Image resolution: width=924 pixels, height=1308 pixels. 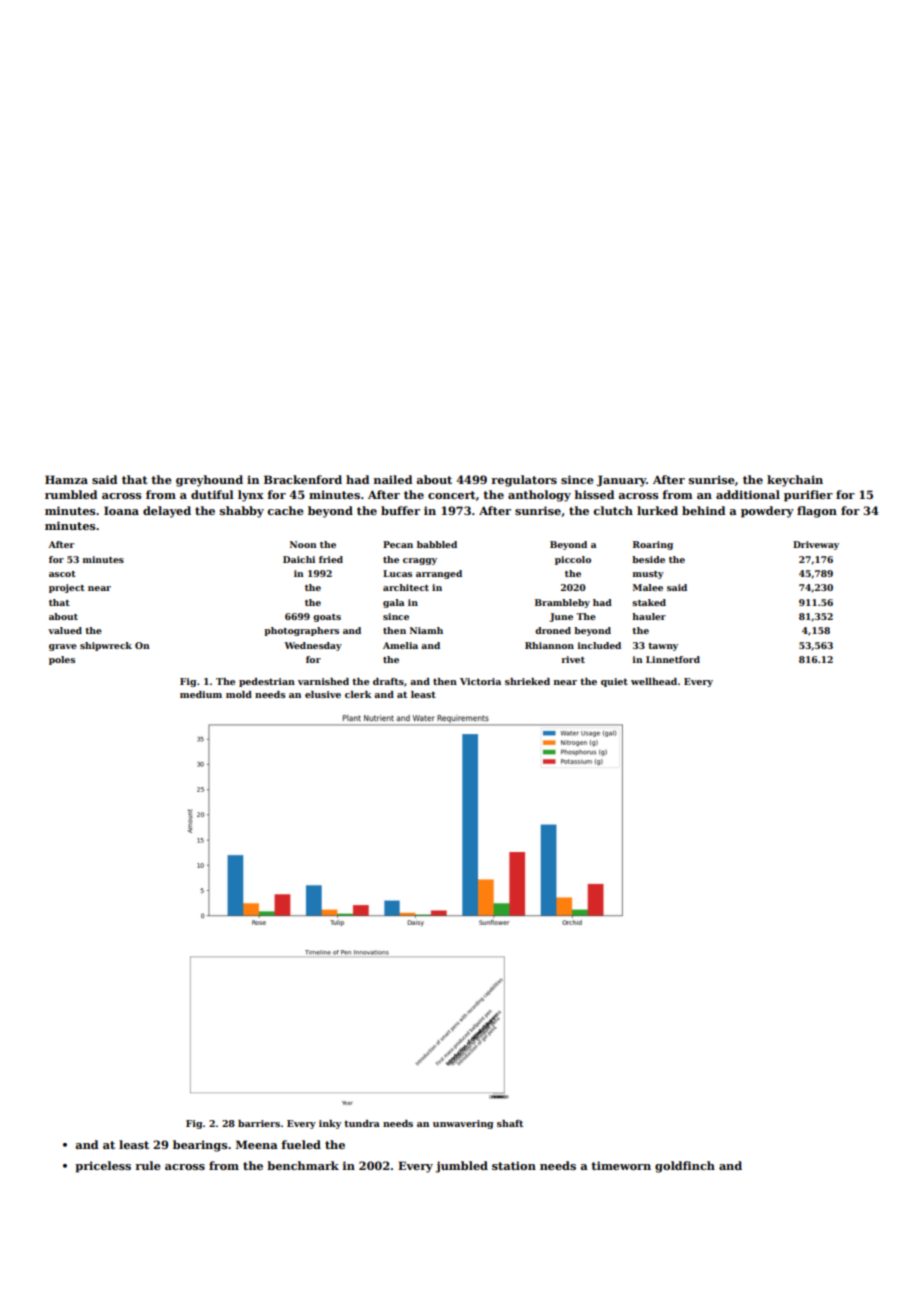 I want to click on rule, so click(x=148, y=1165).
